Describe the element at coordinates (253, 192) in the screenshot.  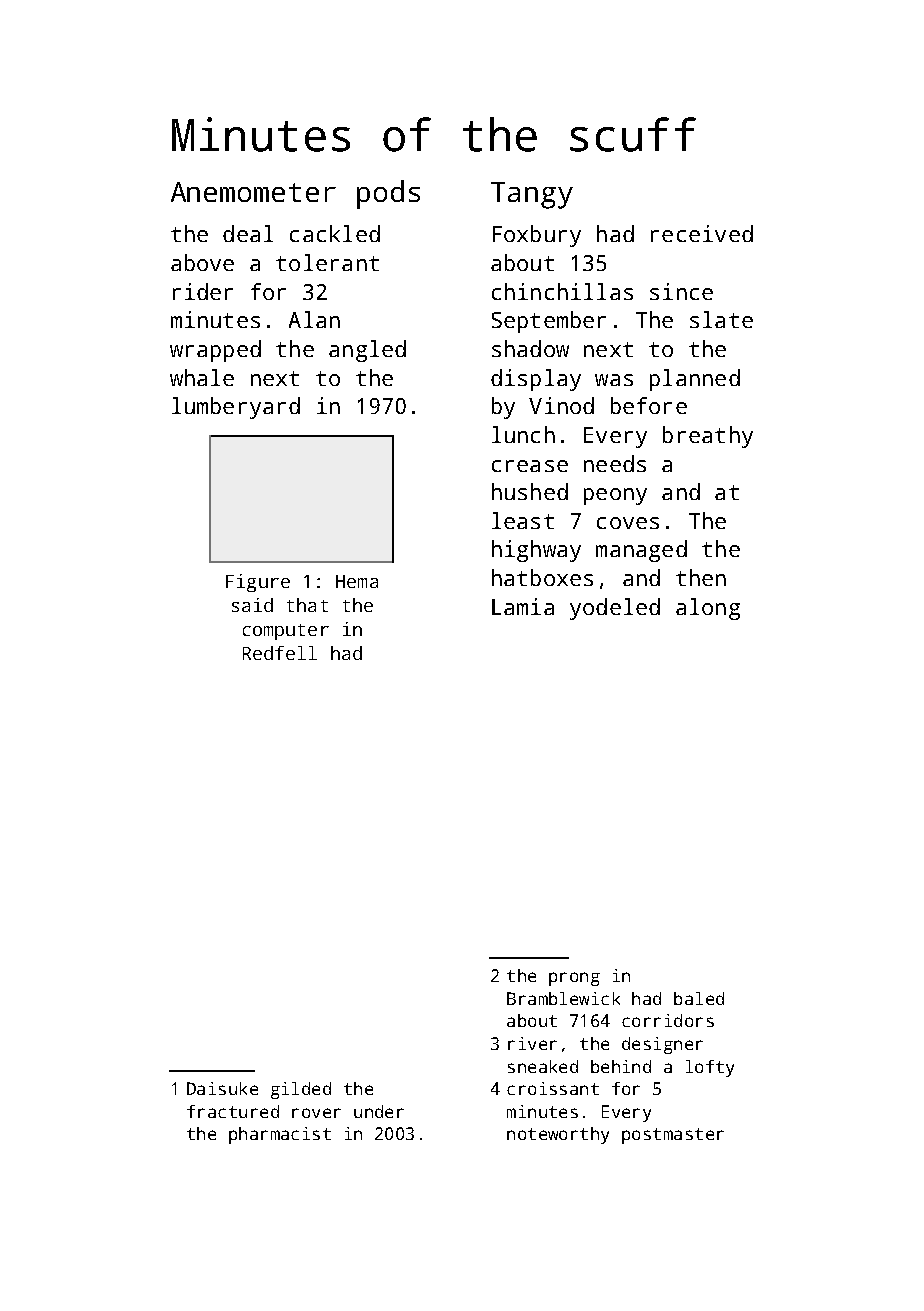
I see `Anemometer` at that location.
